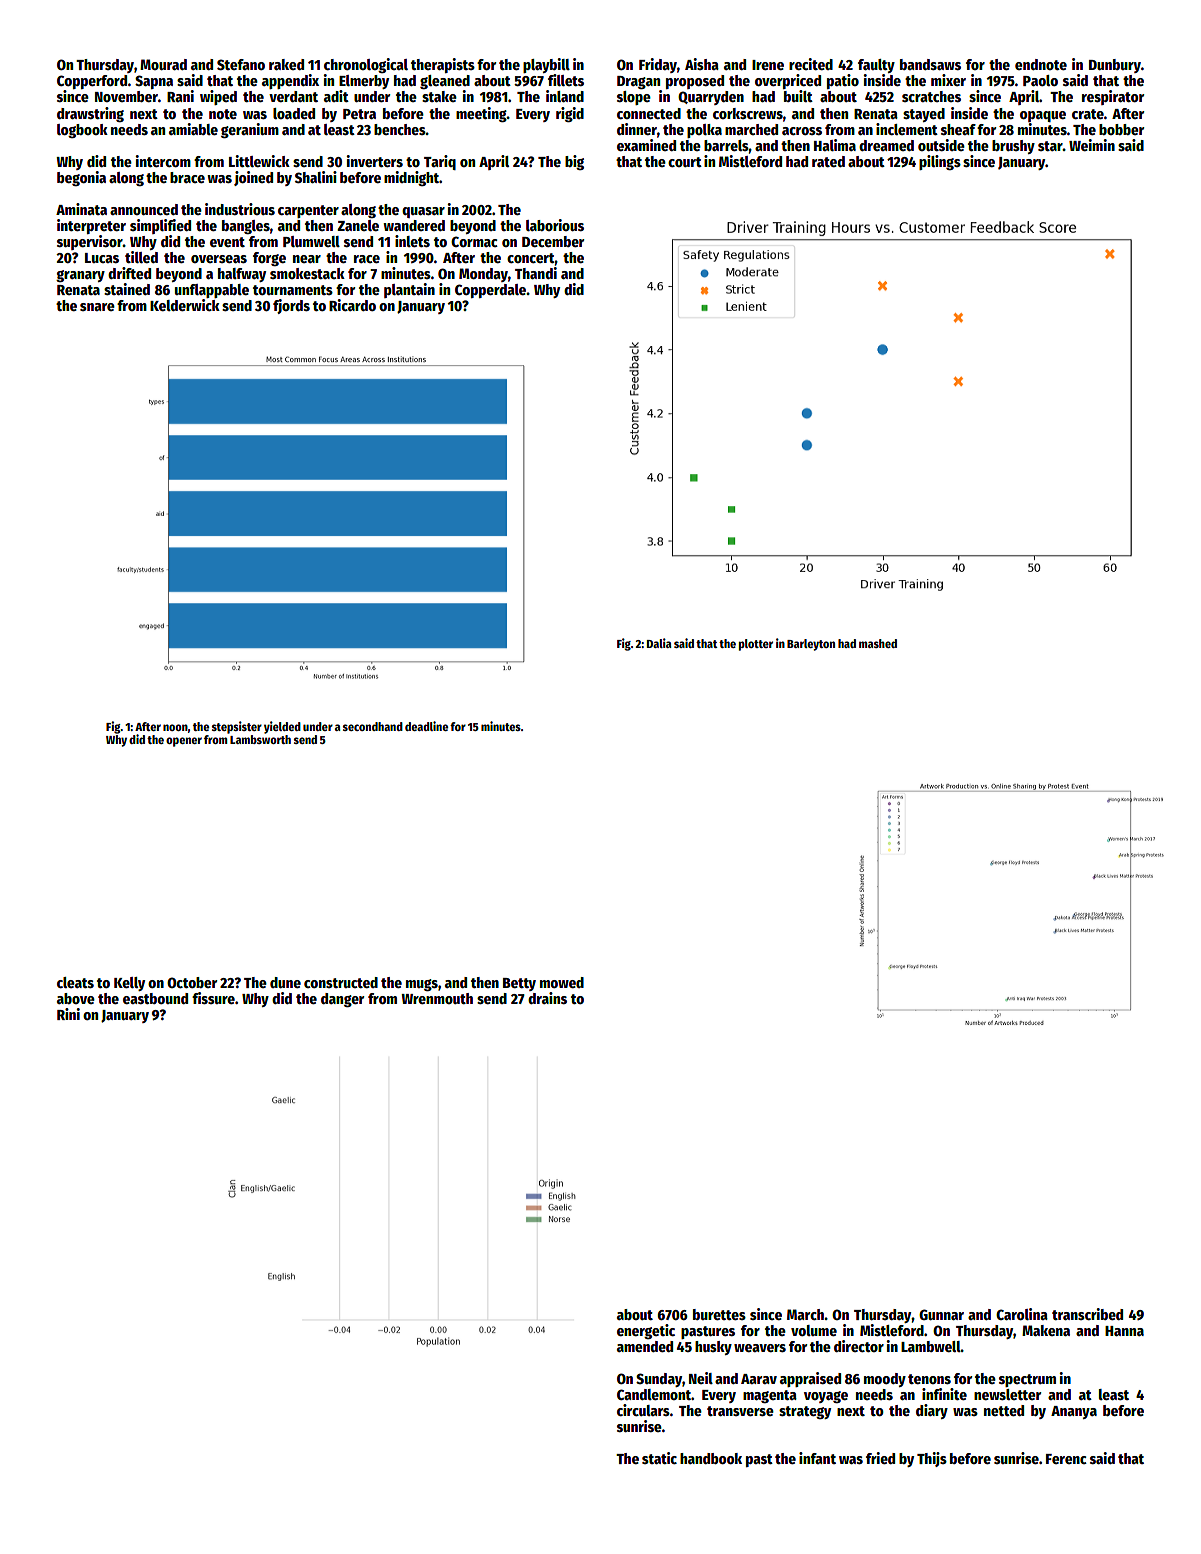 Image resolution: width=1201 pixels, height=1554 pixels. Describe the element at coordinates (941, 1314) in the screenshot. I see `Gunnar` at that location.
